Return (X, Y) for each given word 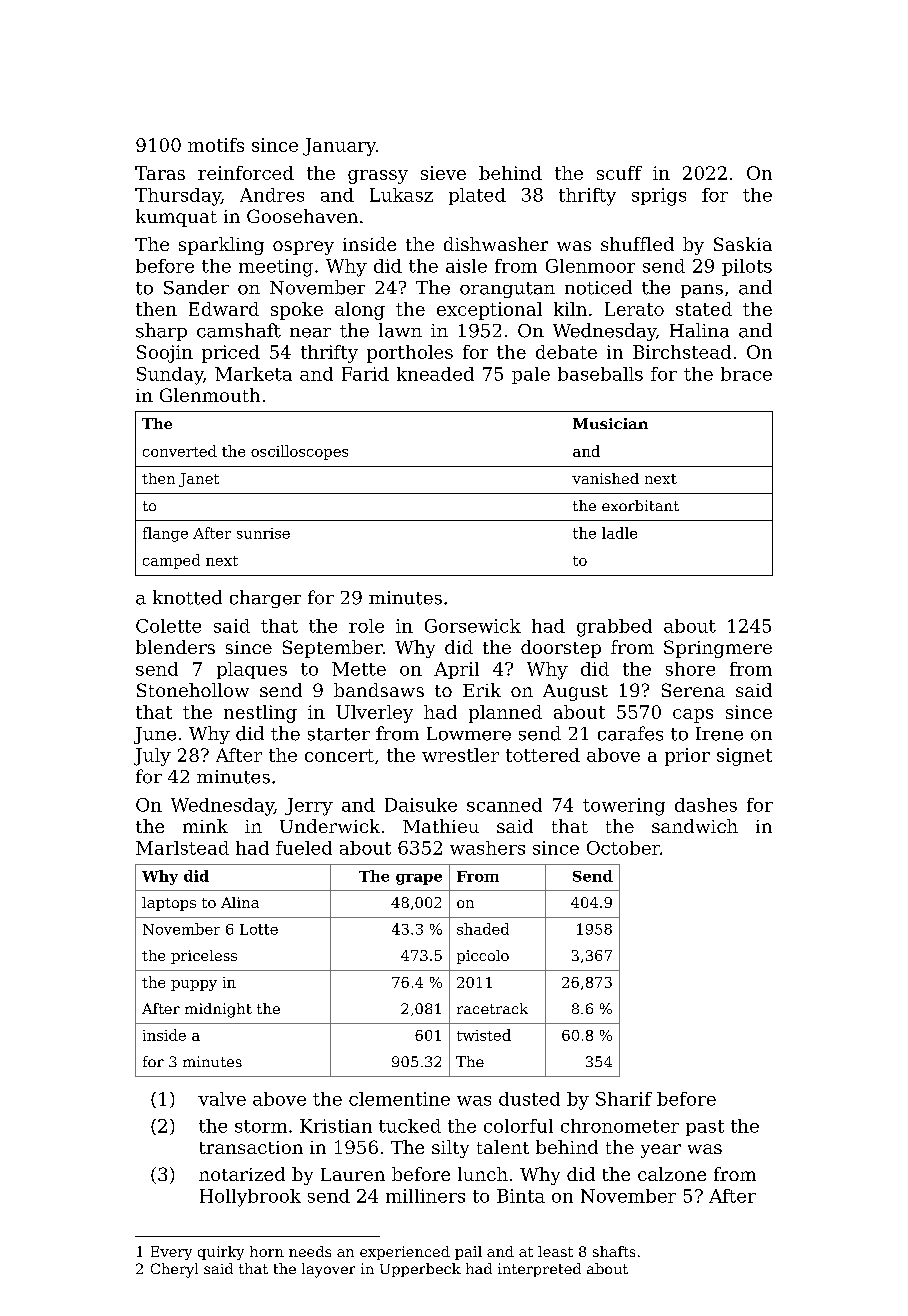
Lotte (259, 929)
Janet (199, 480)
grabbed (614, 628)
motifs (216, 145)
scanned (504, 805)
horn (267, 1251)
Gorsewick (473, 626)
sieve (443, 173)
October (623, 848)
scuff (619, 173)
